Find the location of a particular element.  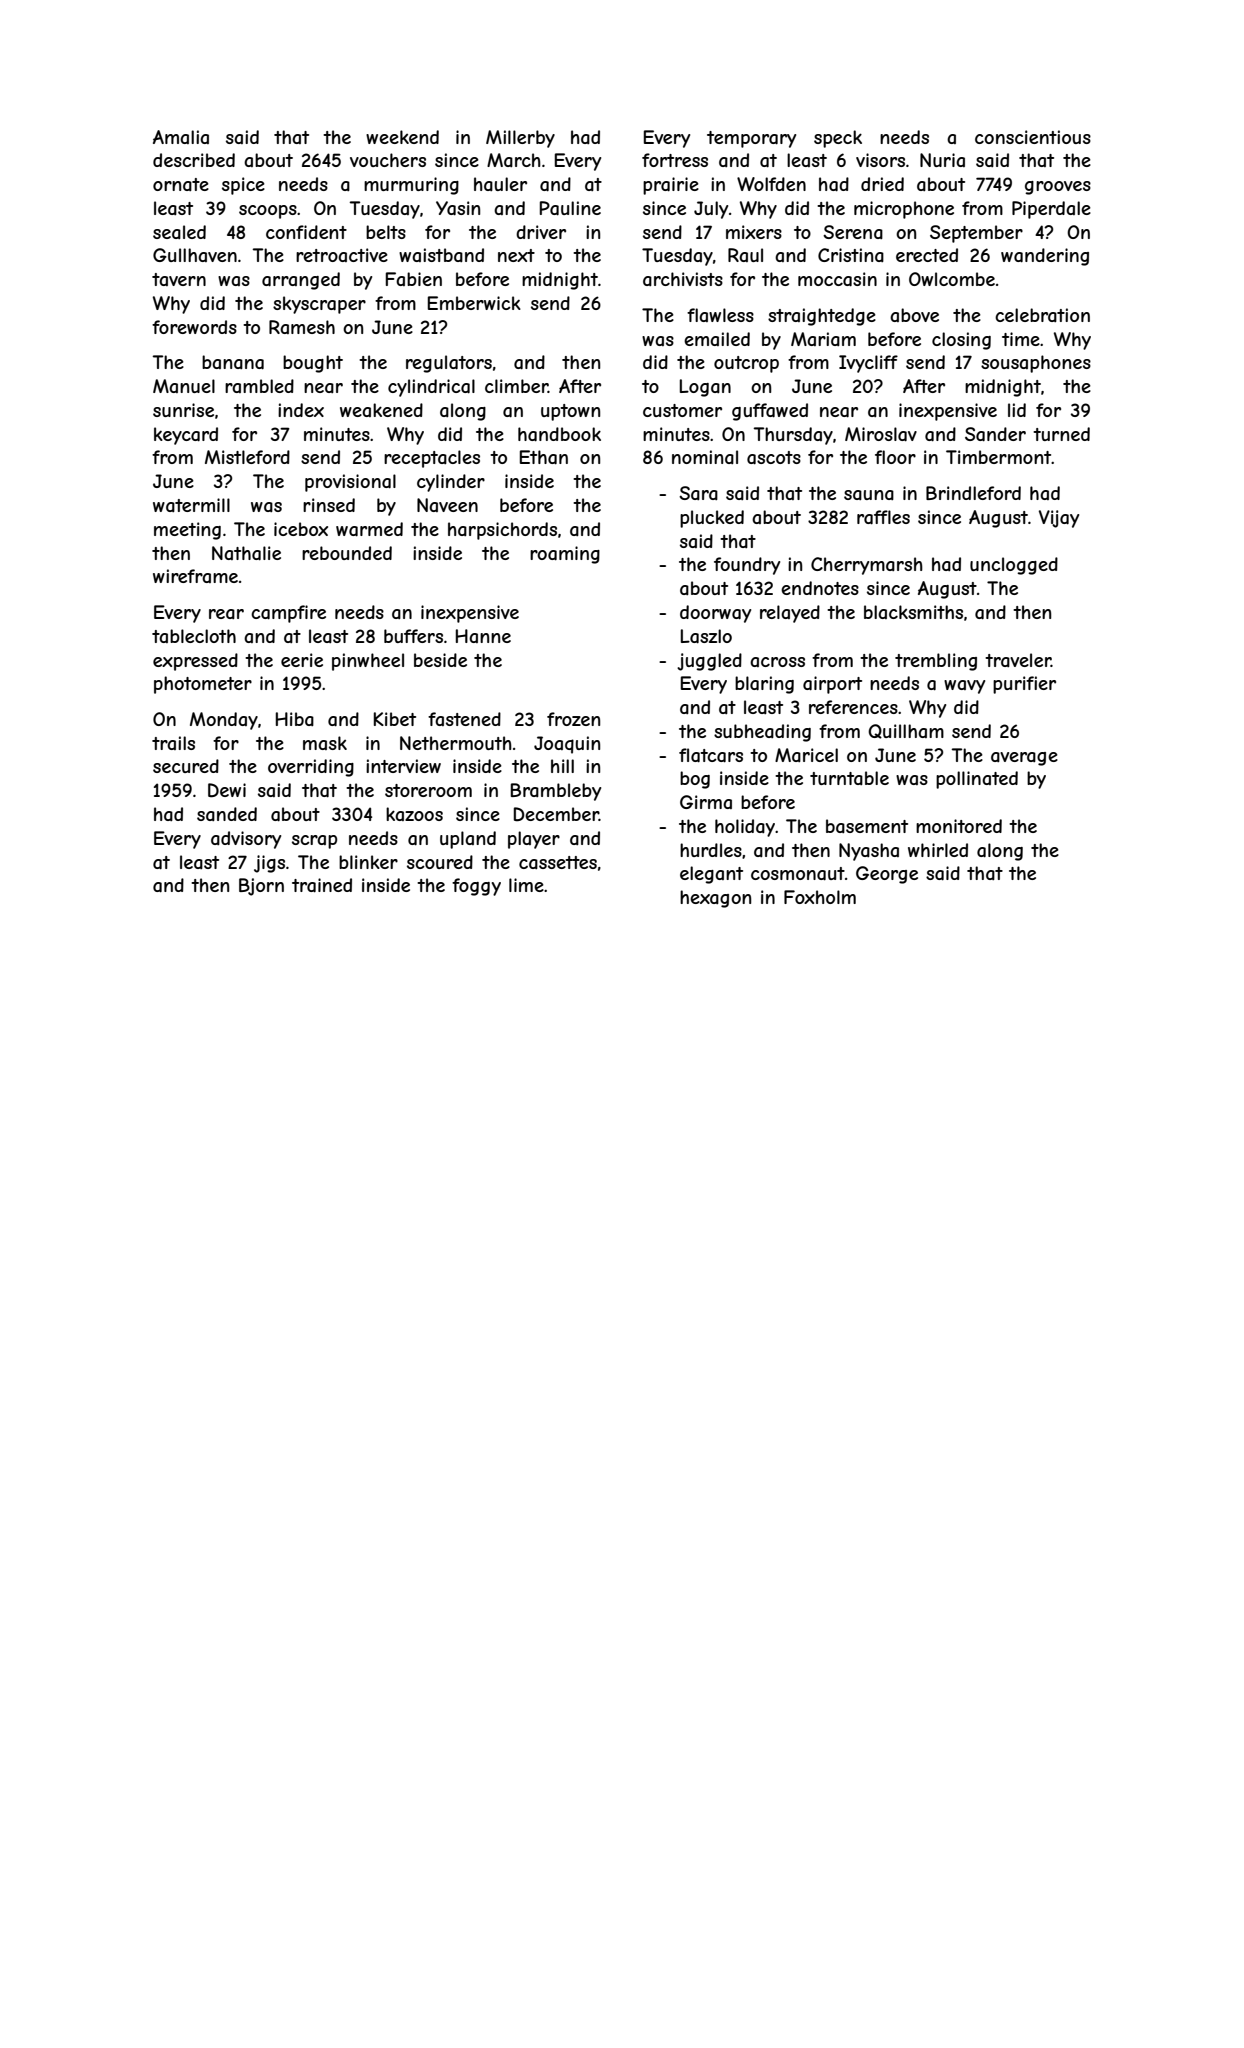

frozen is located at coordinates (573, 719).
